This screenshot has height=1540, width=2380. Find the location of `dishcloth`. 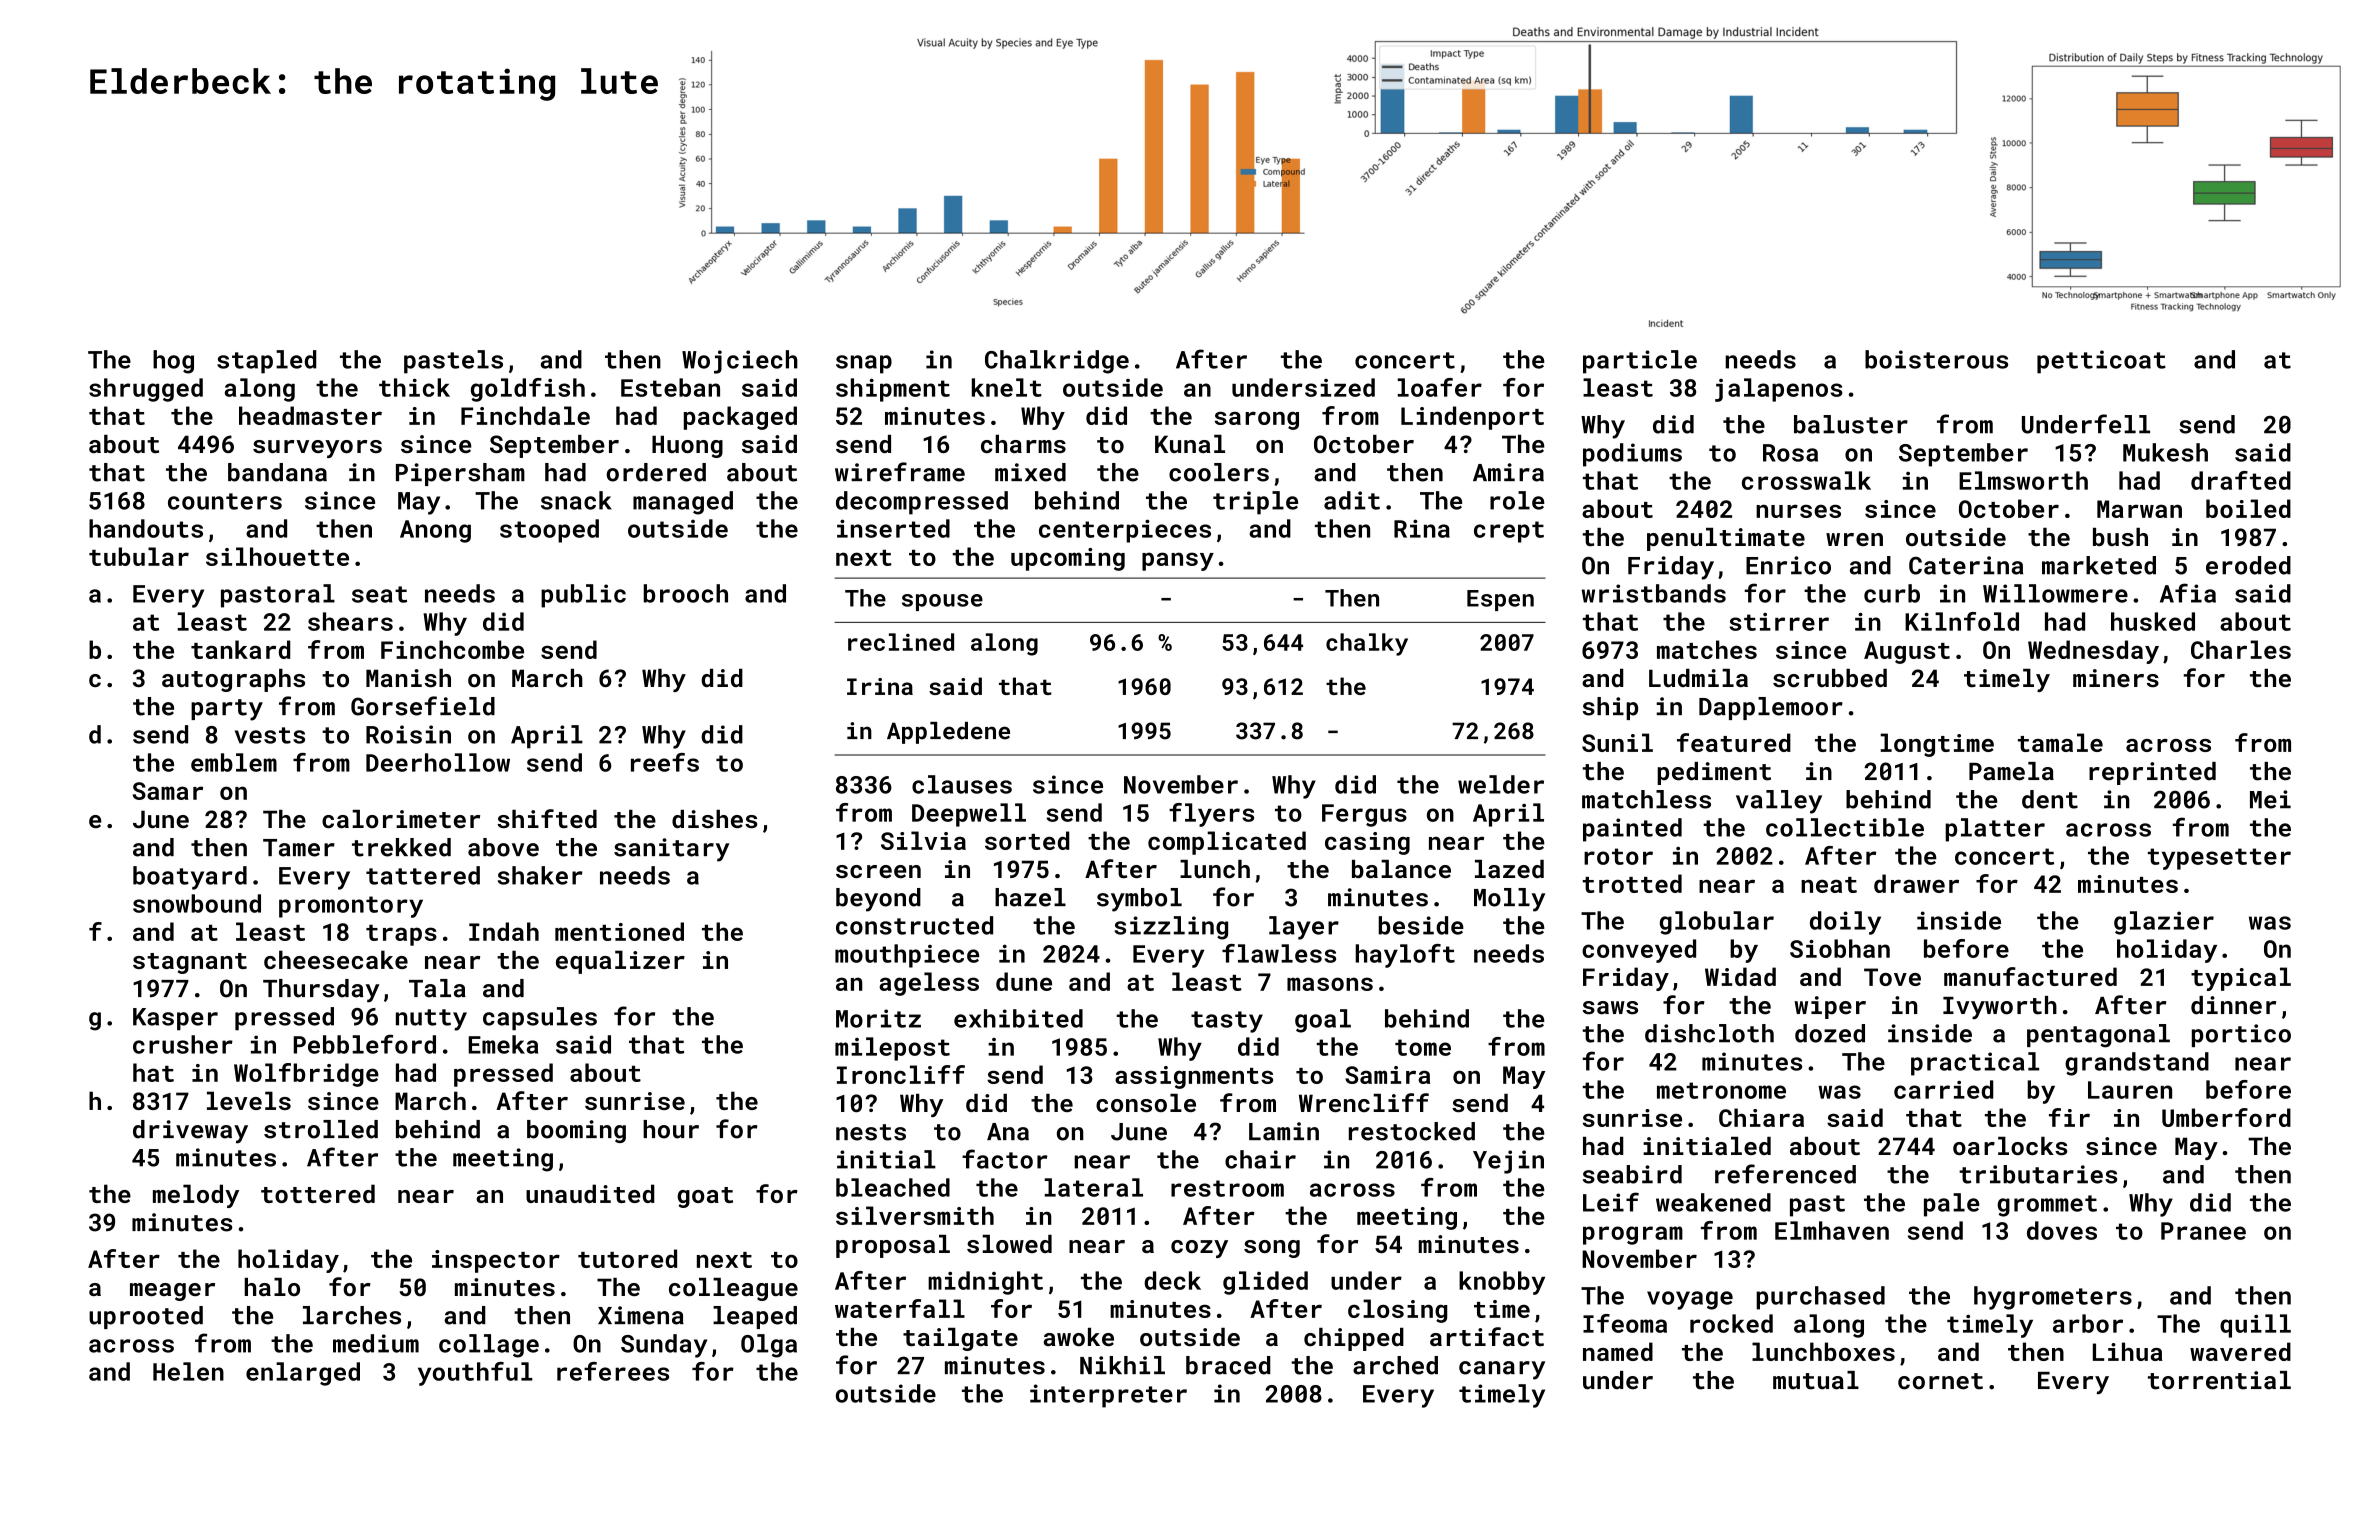

dishcloth is located at coordinates (1709, 1033).
